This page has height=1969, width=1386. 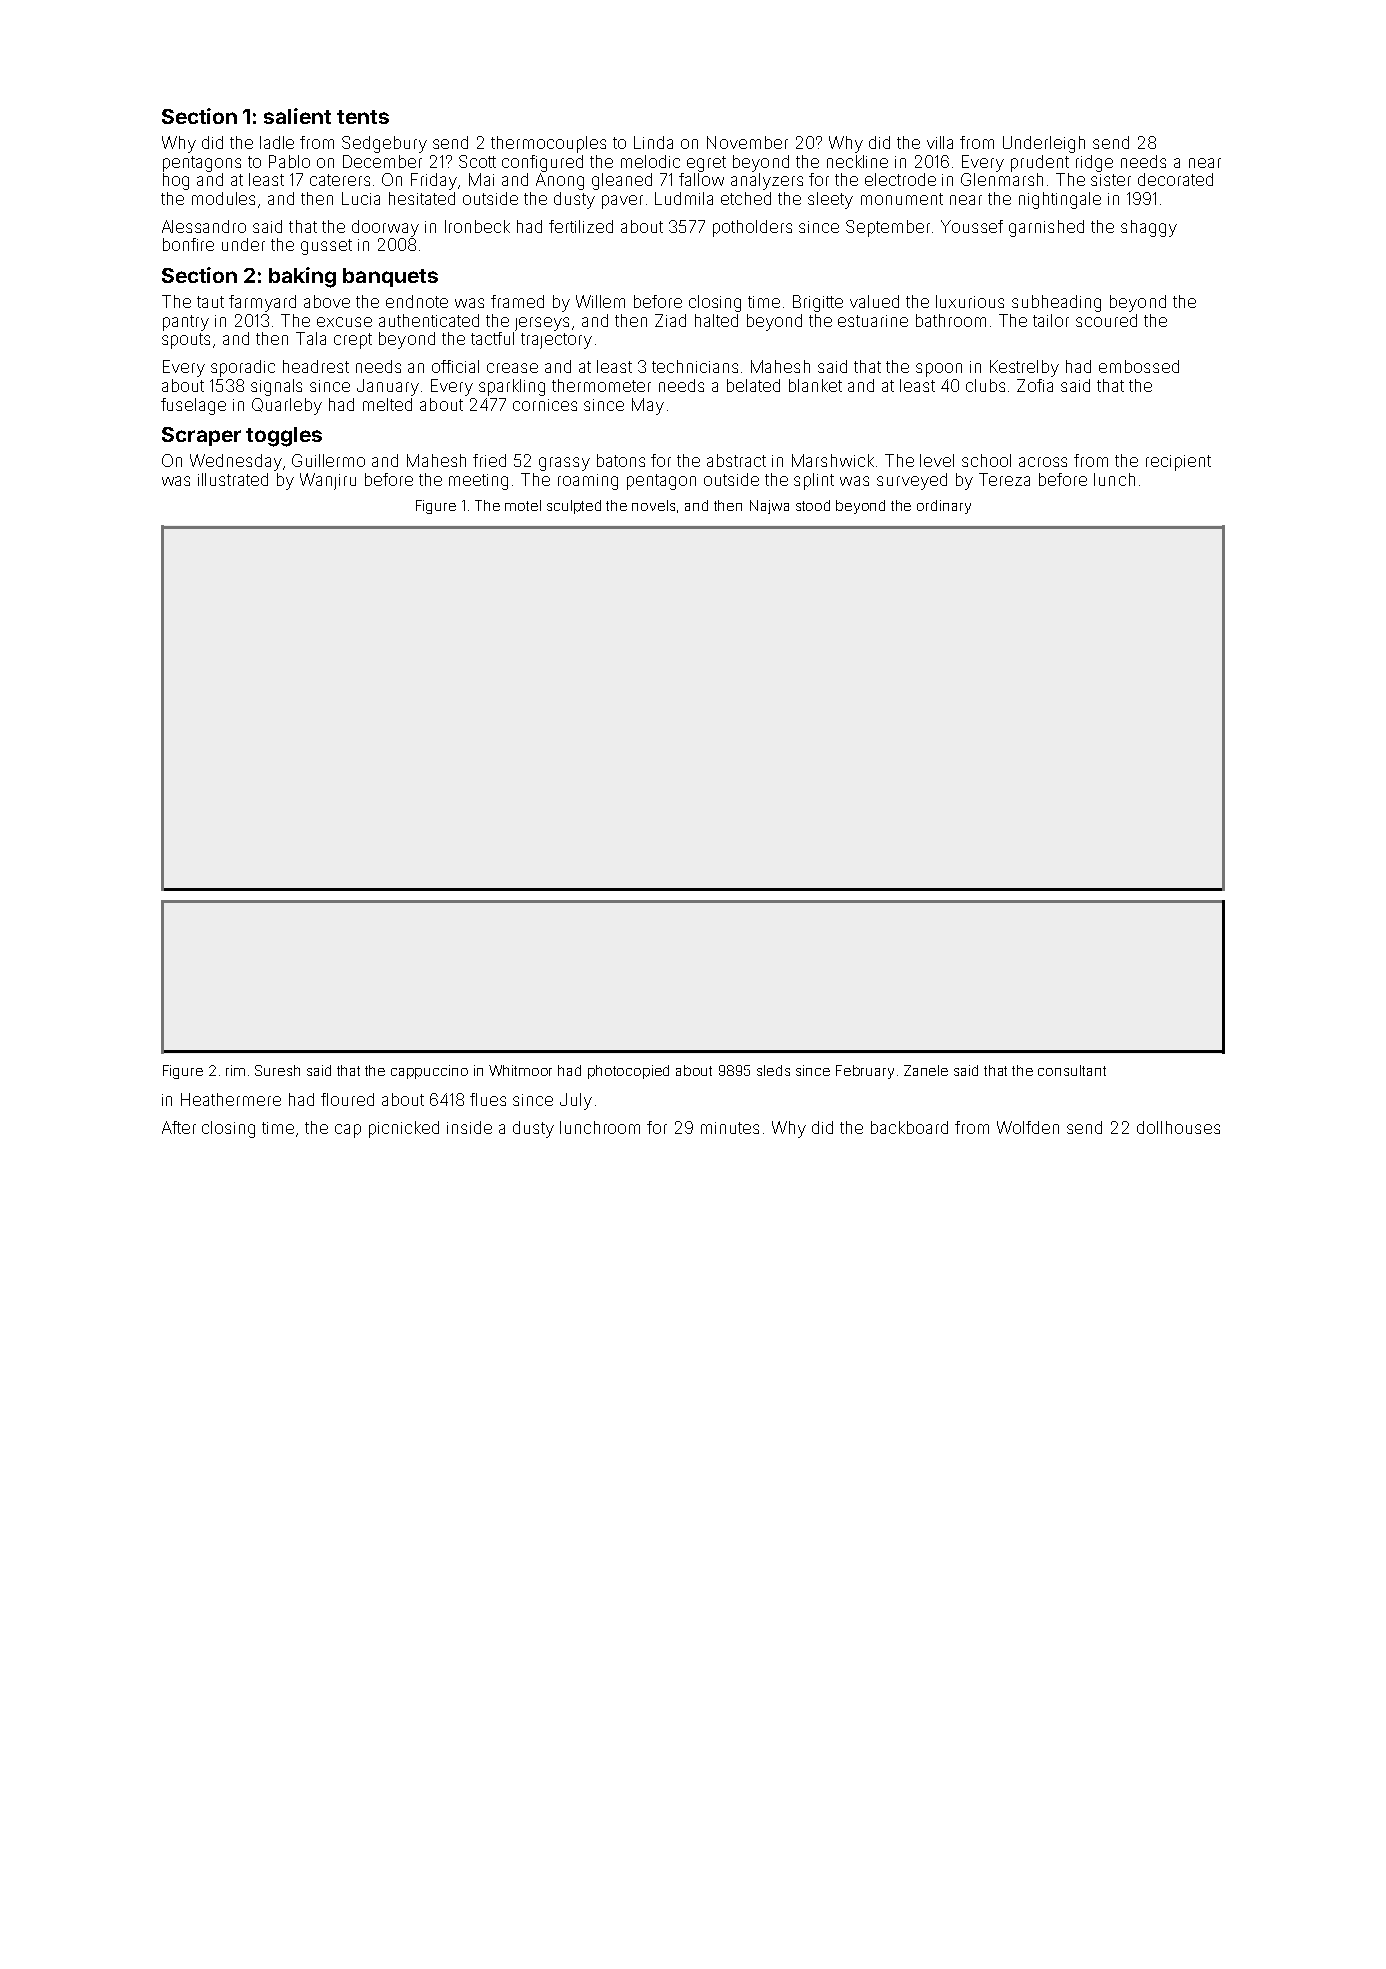 What do you see at coordinates (653, 142) in the page?
I see `Linda` at bounding box center [653, 142].
